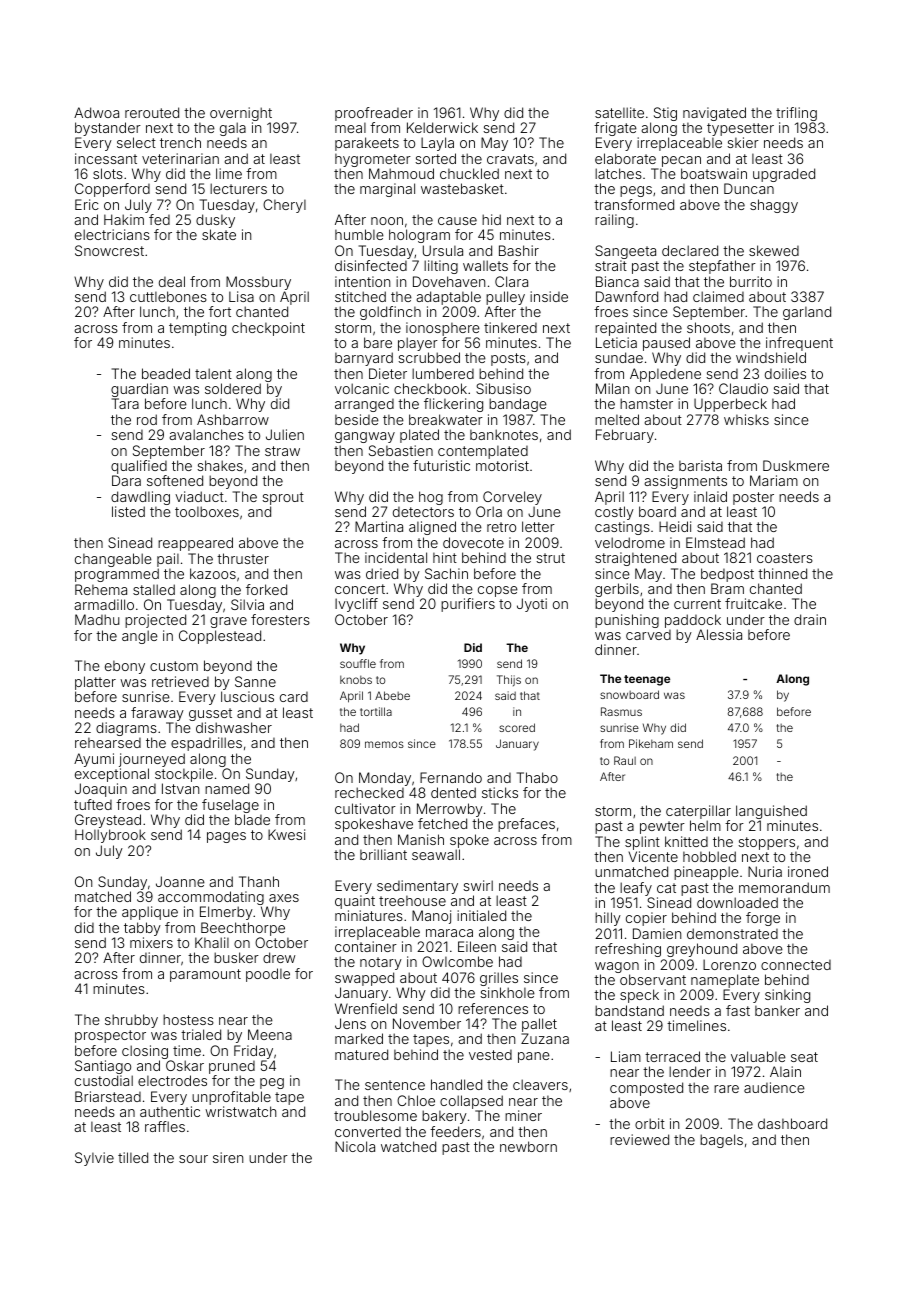  Describe the element at coordinates (241, 114) in the screenshot. I see `overnight` at that location.
